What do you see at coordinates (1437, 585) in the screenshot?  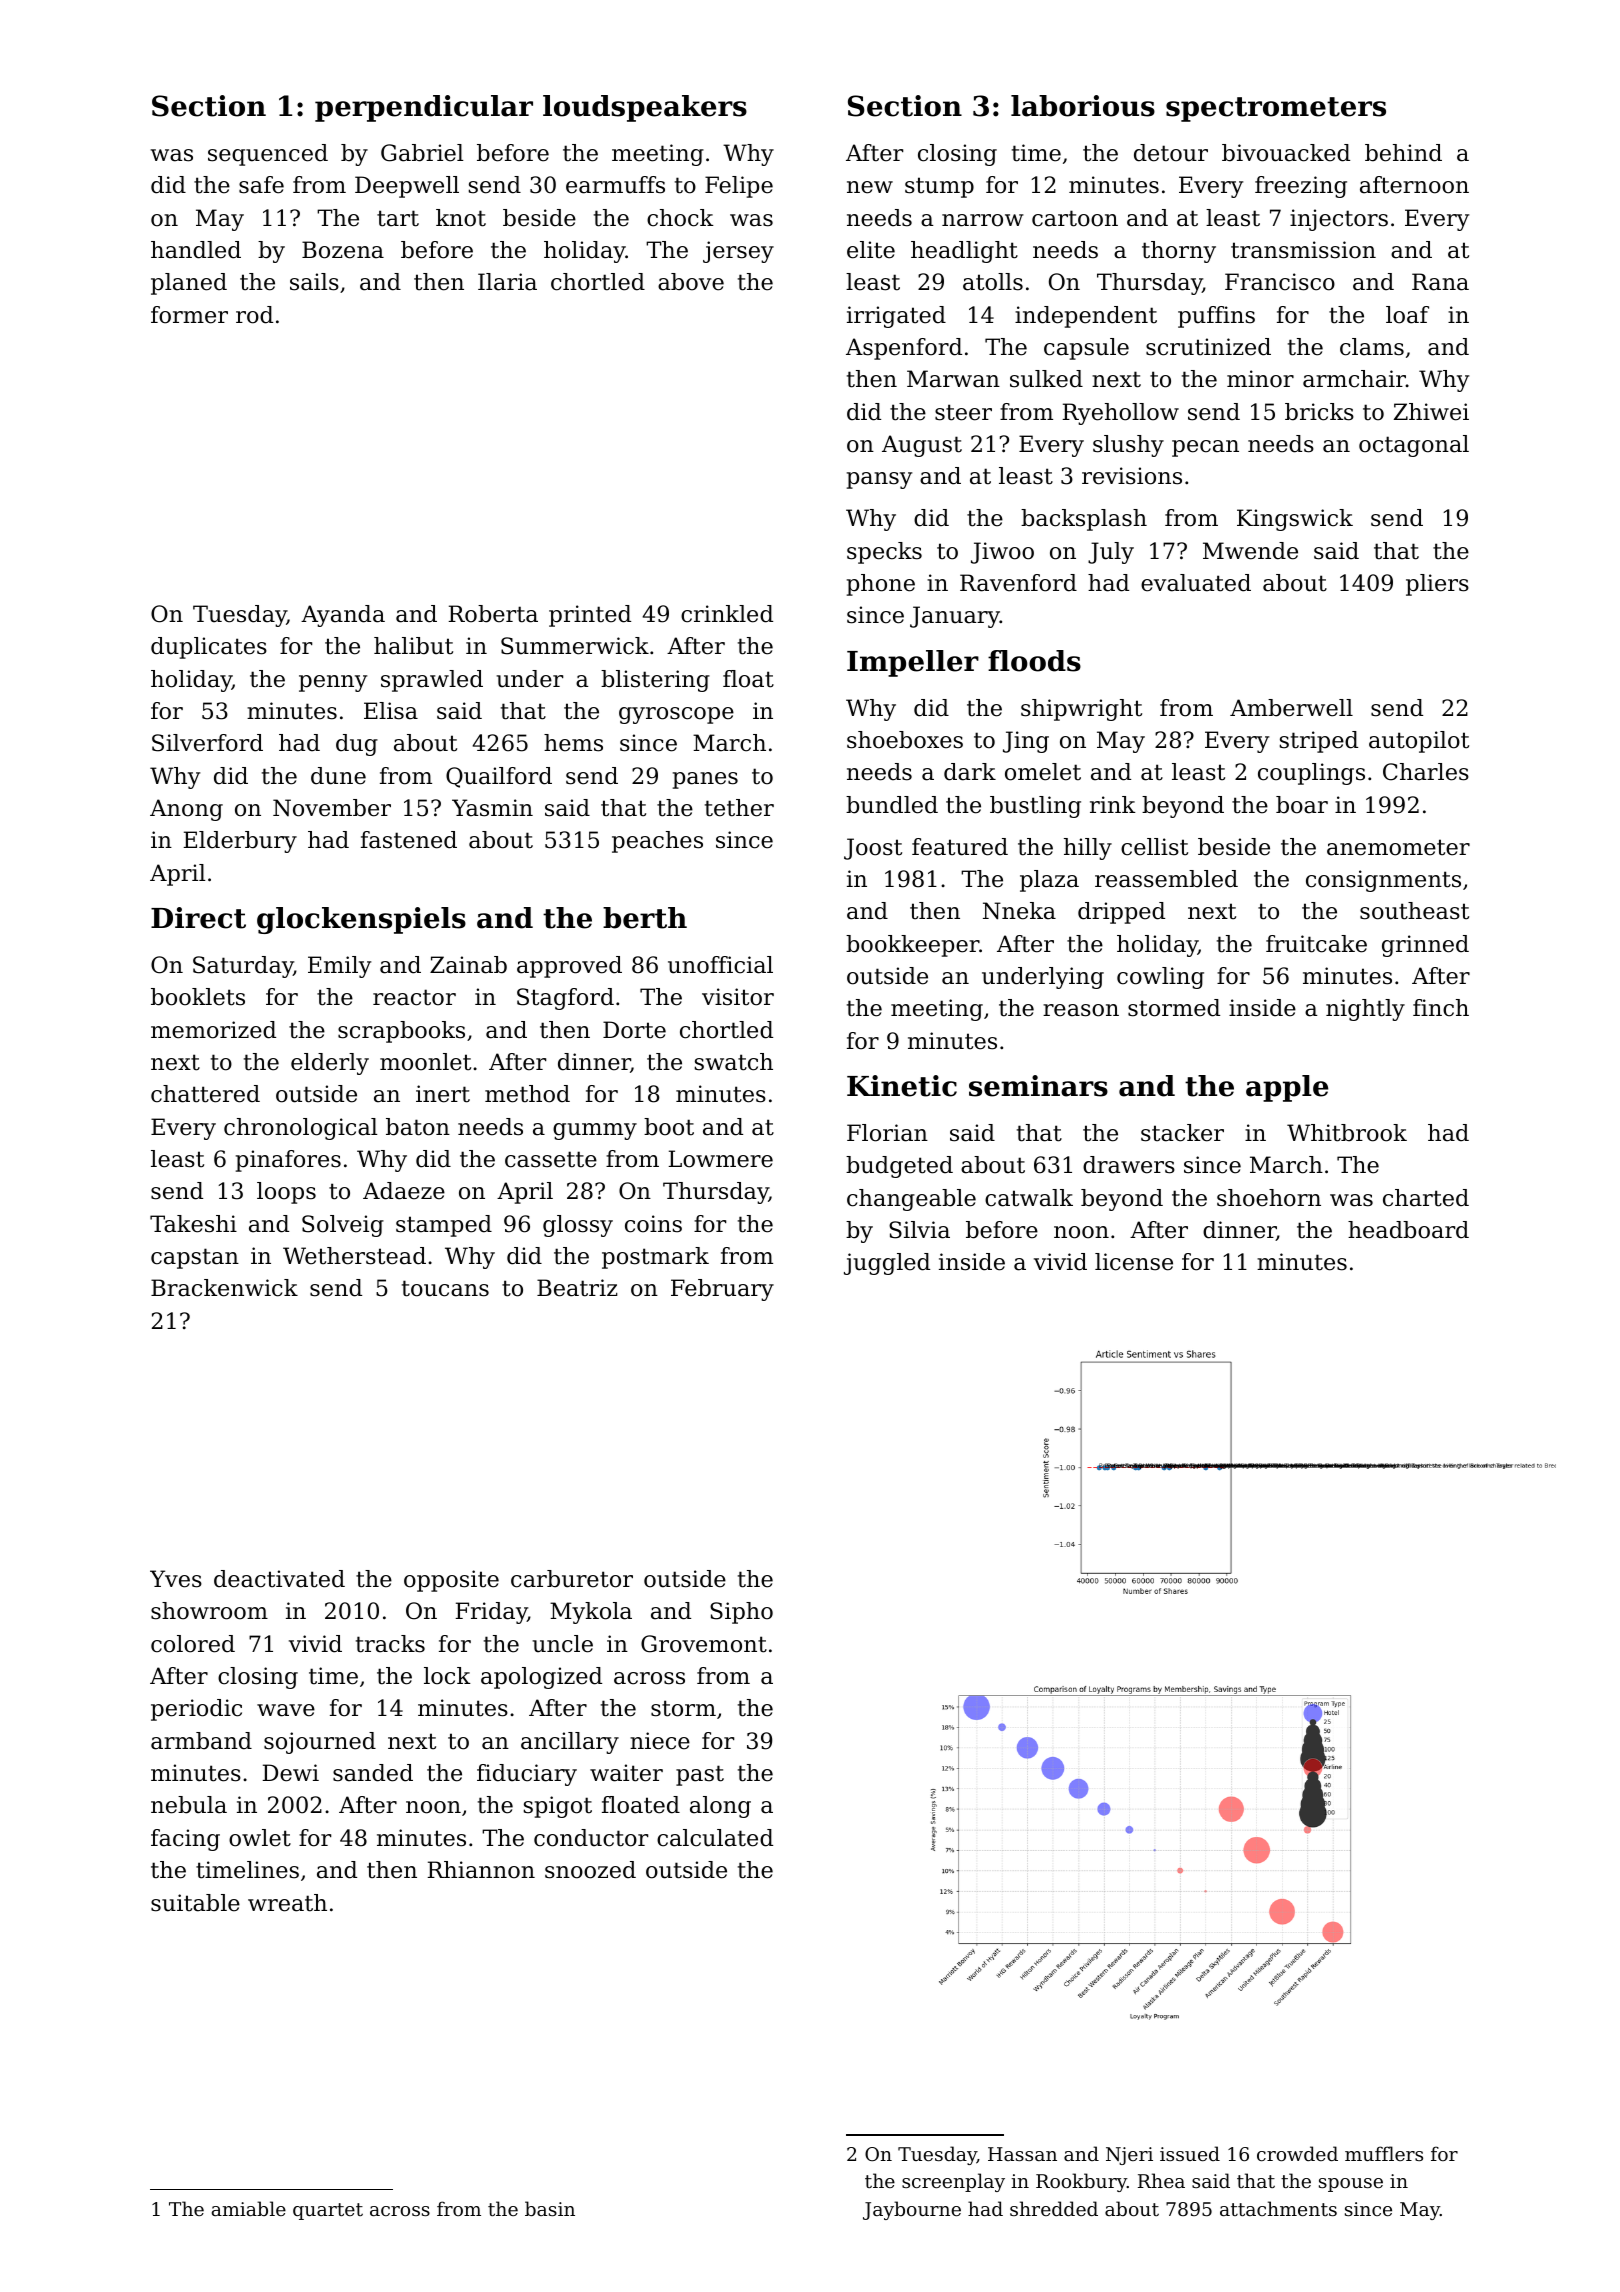 I see `pliers` at bounding box center [1437, 585].
